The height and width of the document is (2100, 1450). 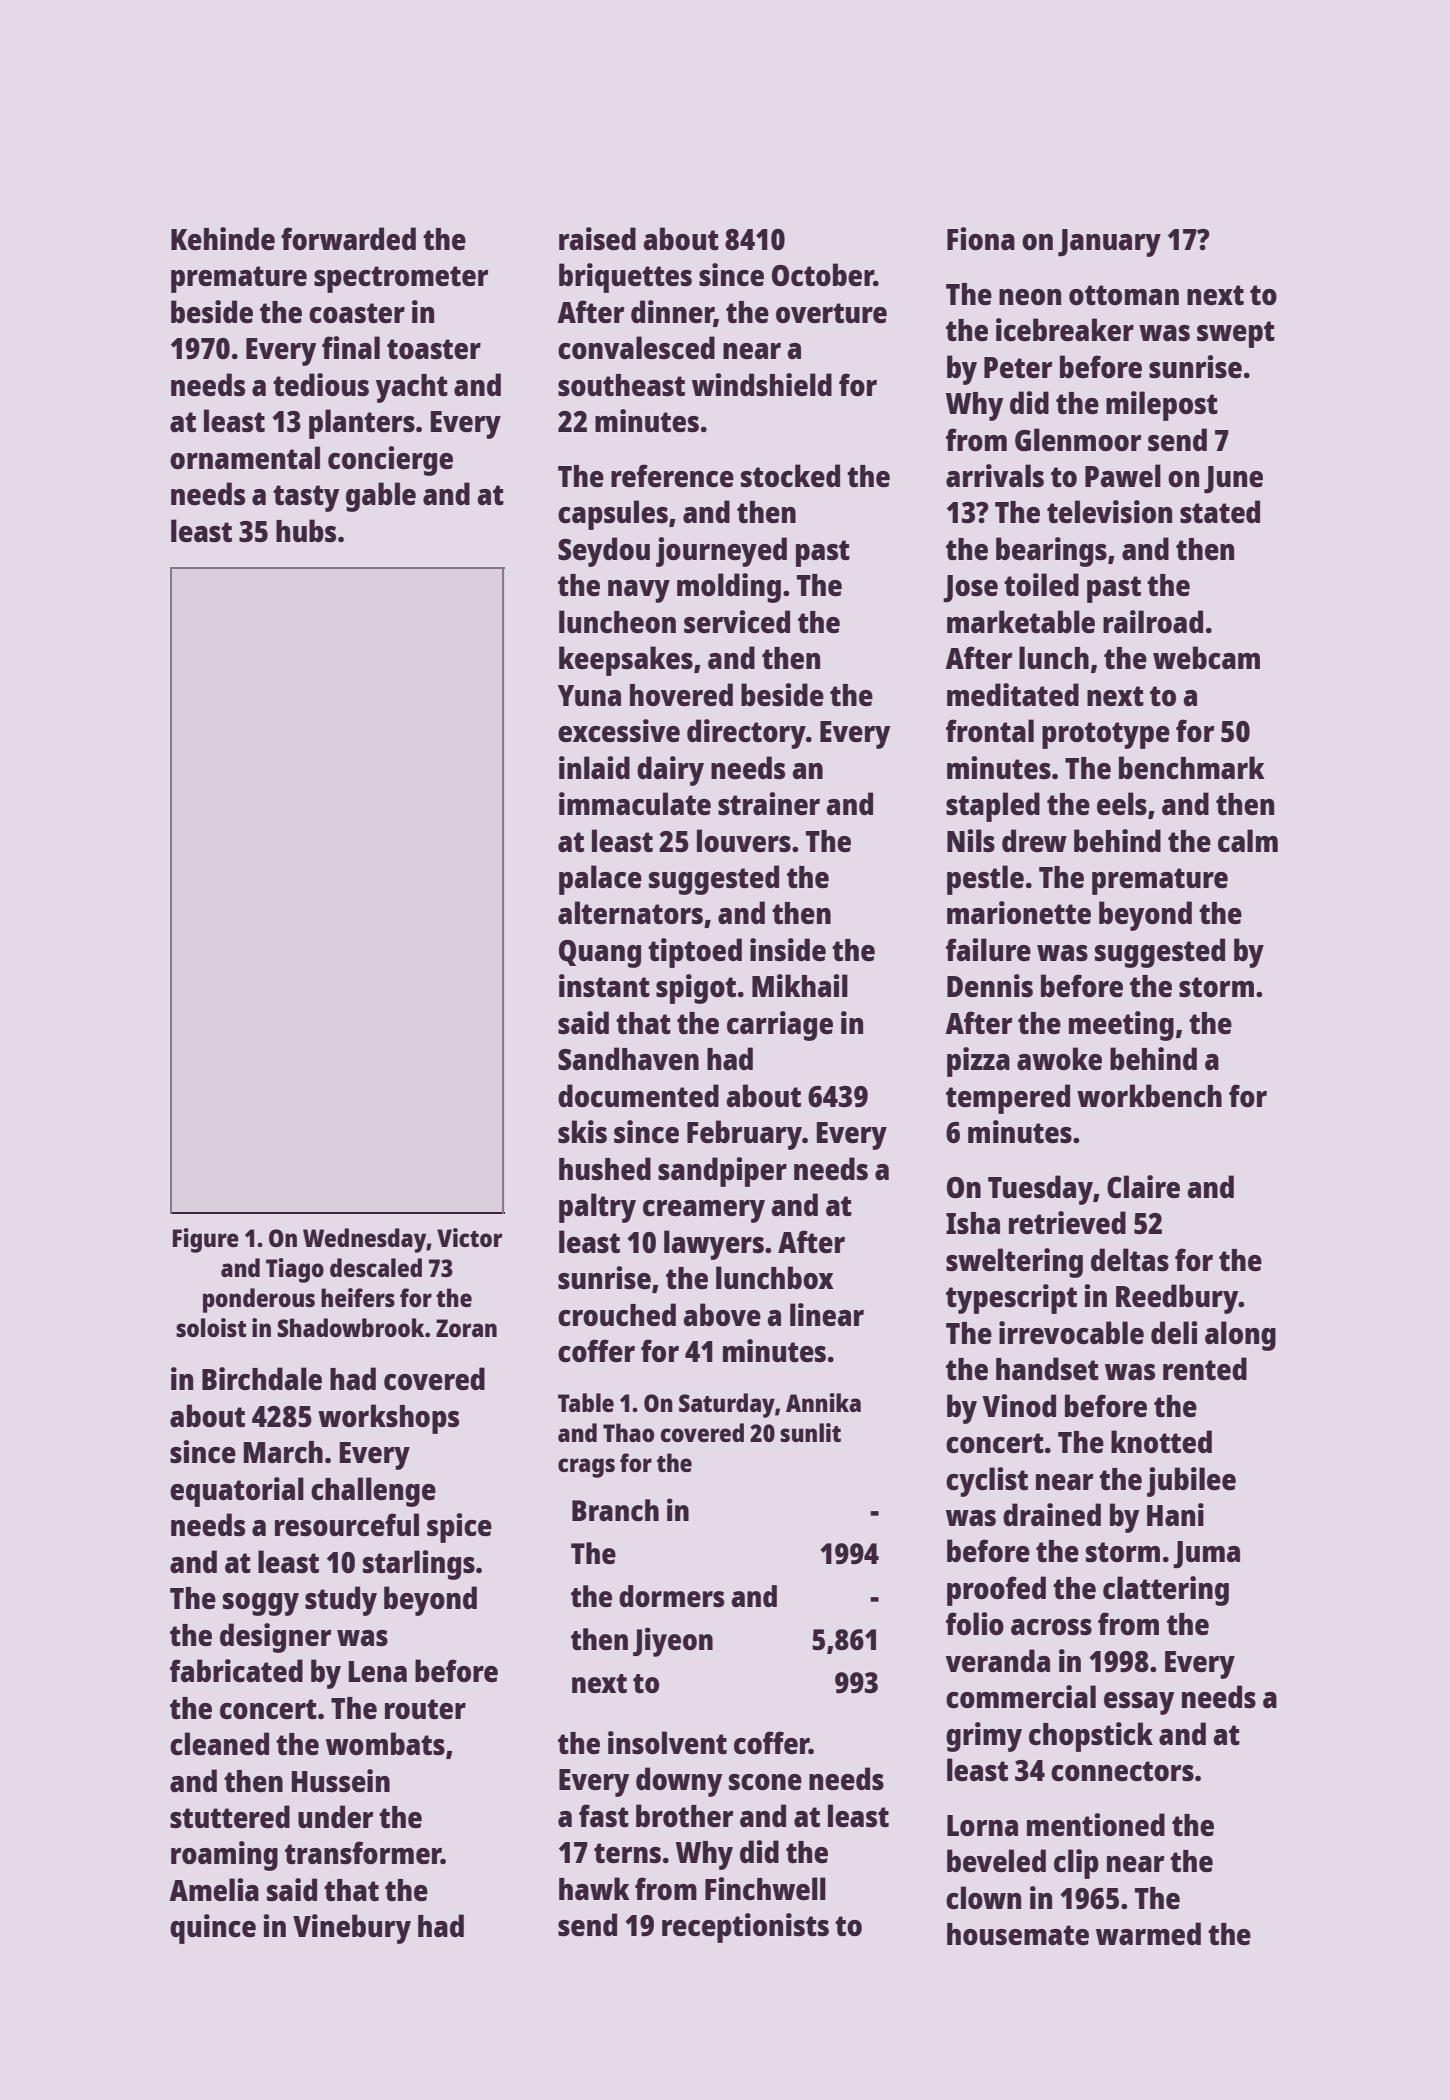 I want to click on Wednesday, so click(x=364, y=1240).
